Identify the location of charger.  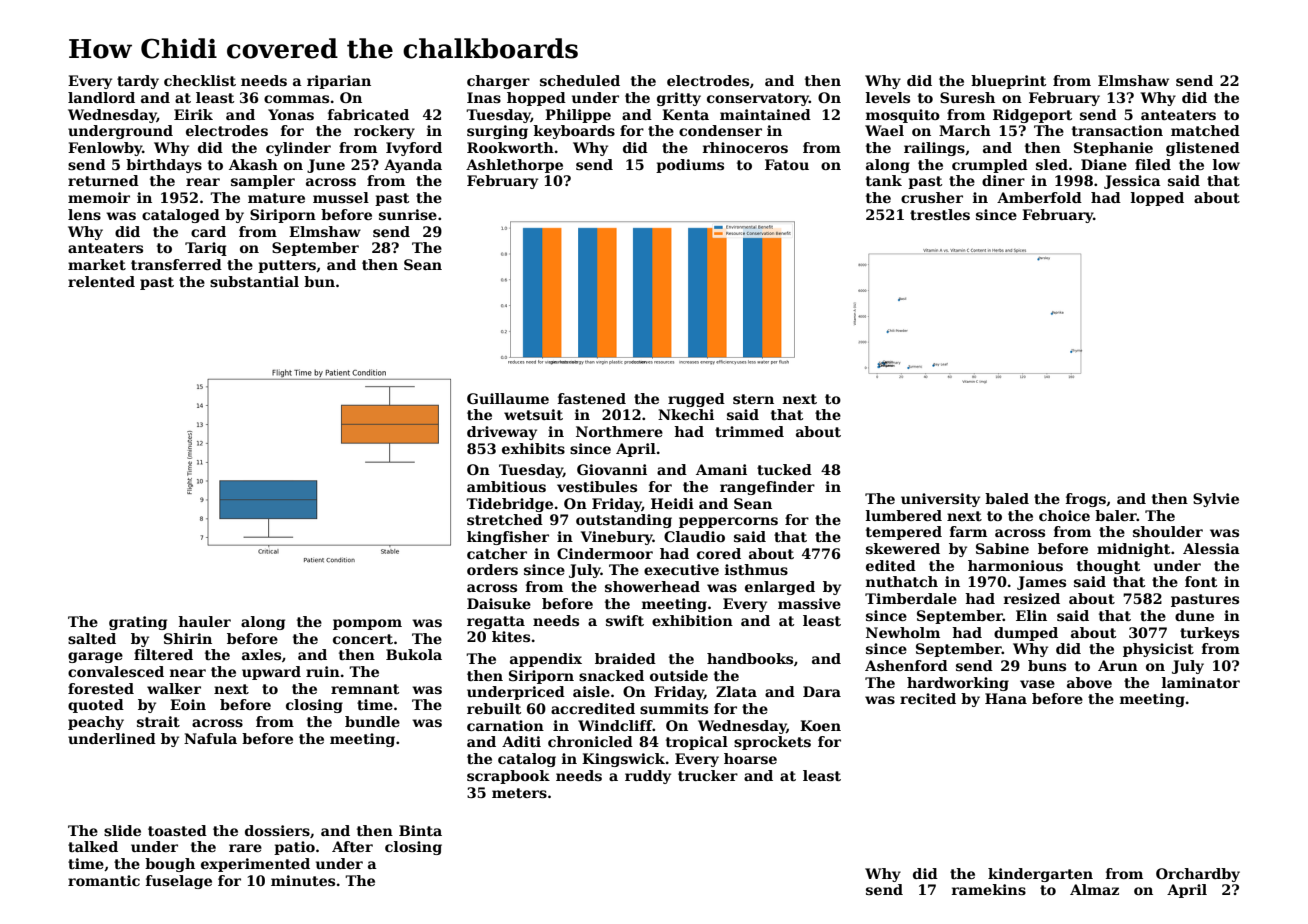
(498, 82).
